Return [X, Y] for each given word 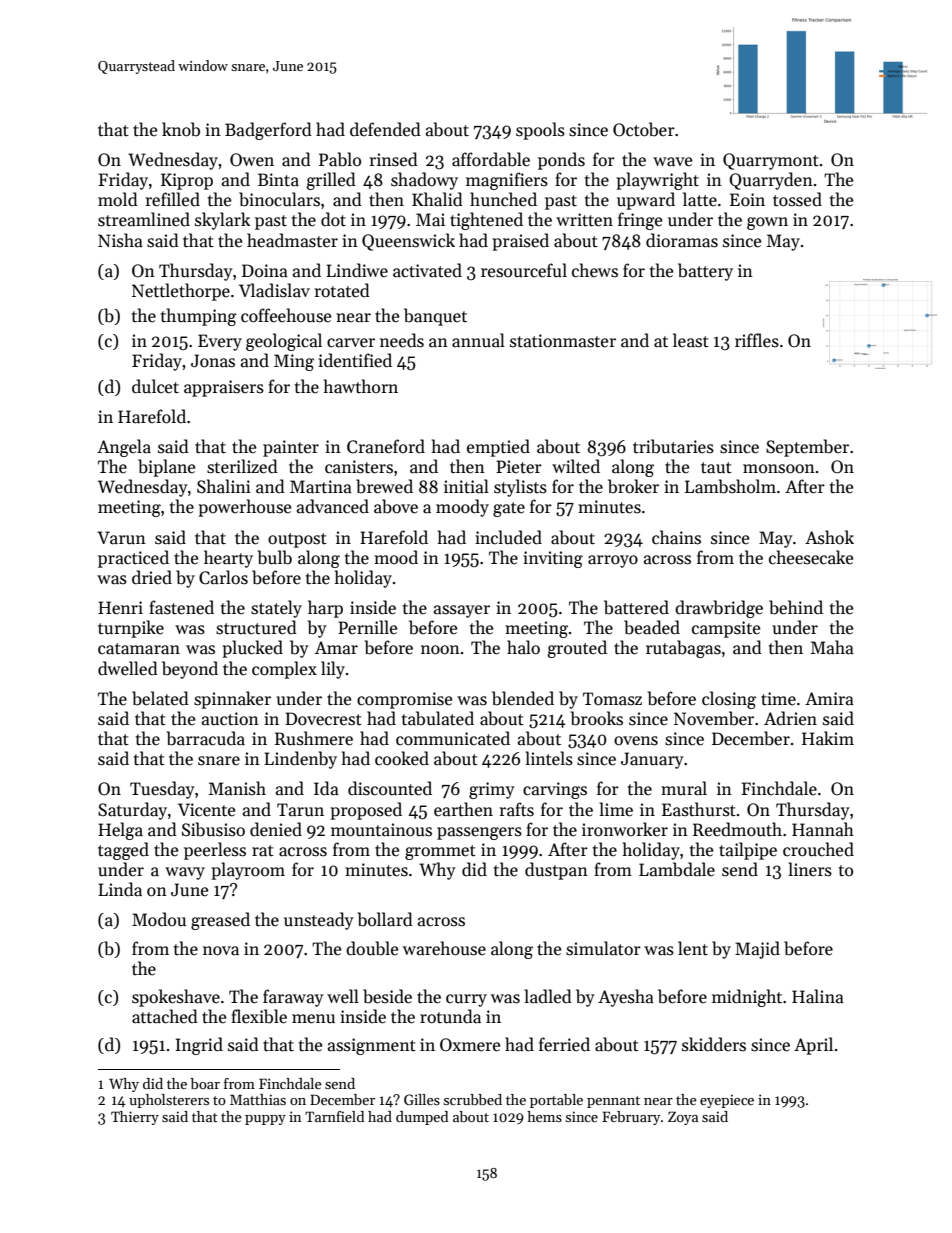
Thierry [135, 1118]
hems [544, 1116]
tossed [797, 199]
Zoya [683, 1118]
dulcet [155, 386]
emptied [498, 448]
